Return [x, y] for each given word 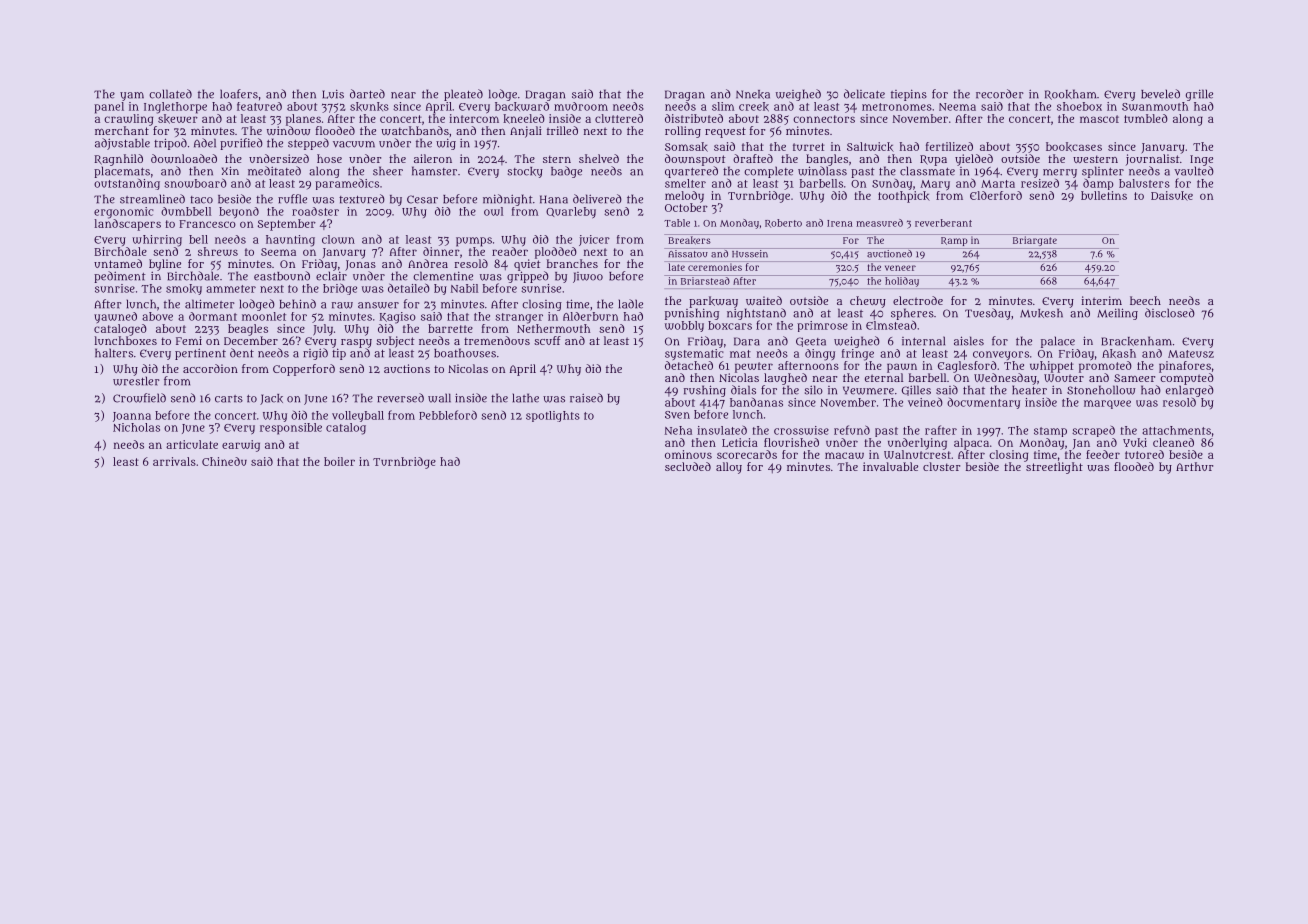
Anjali [526, 132]
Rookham [1070, 94]
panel [109, 108]
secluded [688, 466]
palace [1058, 342]
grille [1199, 95]
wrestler [136, 381]
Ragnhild [118, 160]
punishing [692, 314]
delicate [864, 94]
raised [586, 398]
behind [298, 304]
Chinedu [224, 461]
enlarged [1190, 391]
